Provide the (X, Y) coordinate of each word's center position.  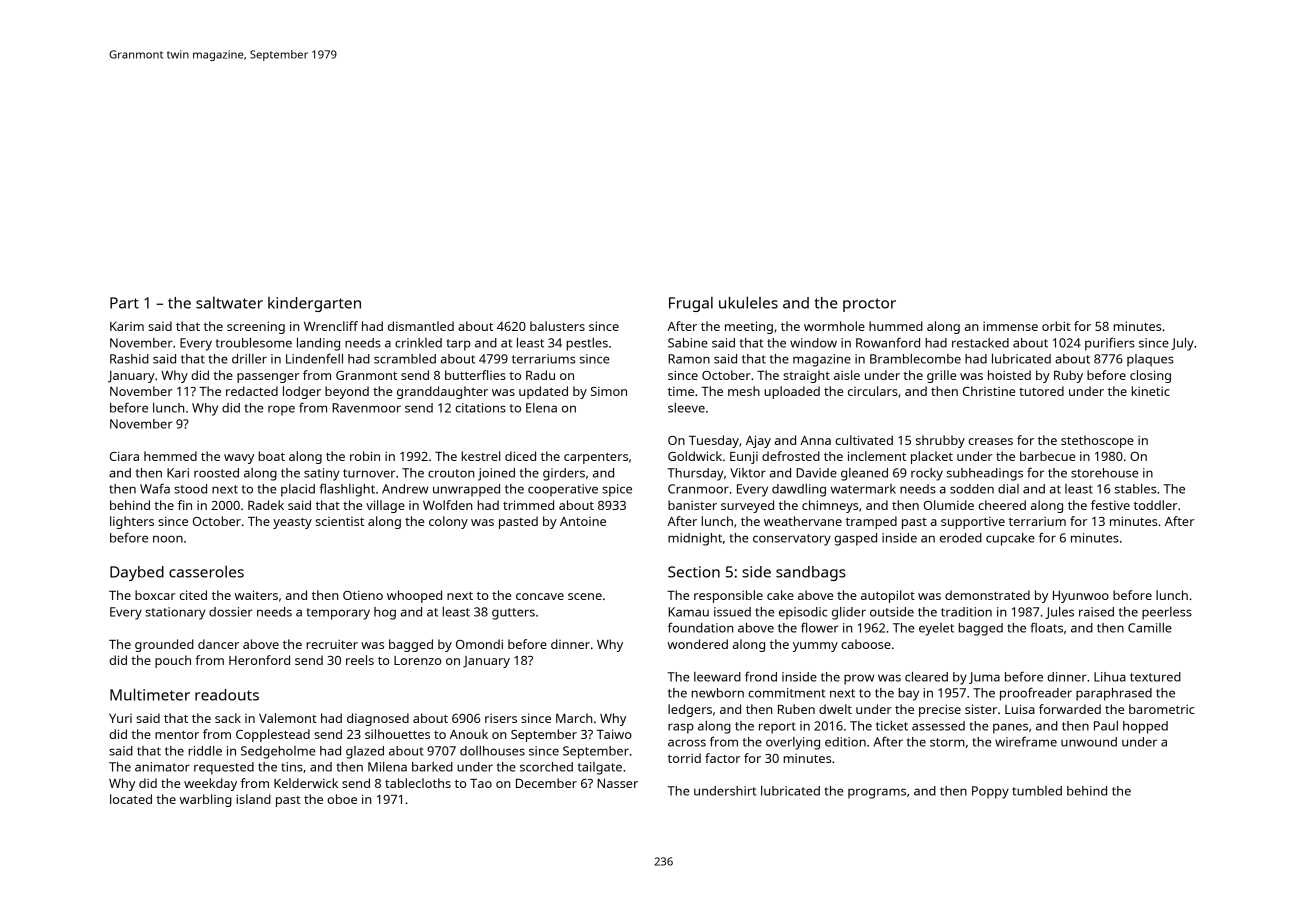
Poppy (990, 792)
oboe (342, 799)
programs (877, 793)
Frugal (691, 304)
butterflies (475, 375)
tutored (1041, 391)
